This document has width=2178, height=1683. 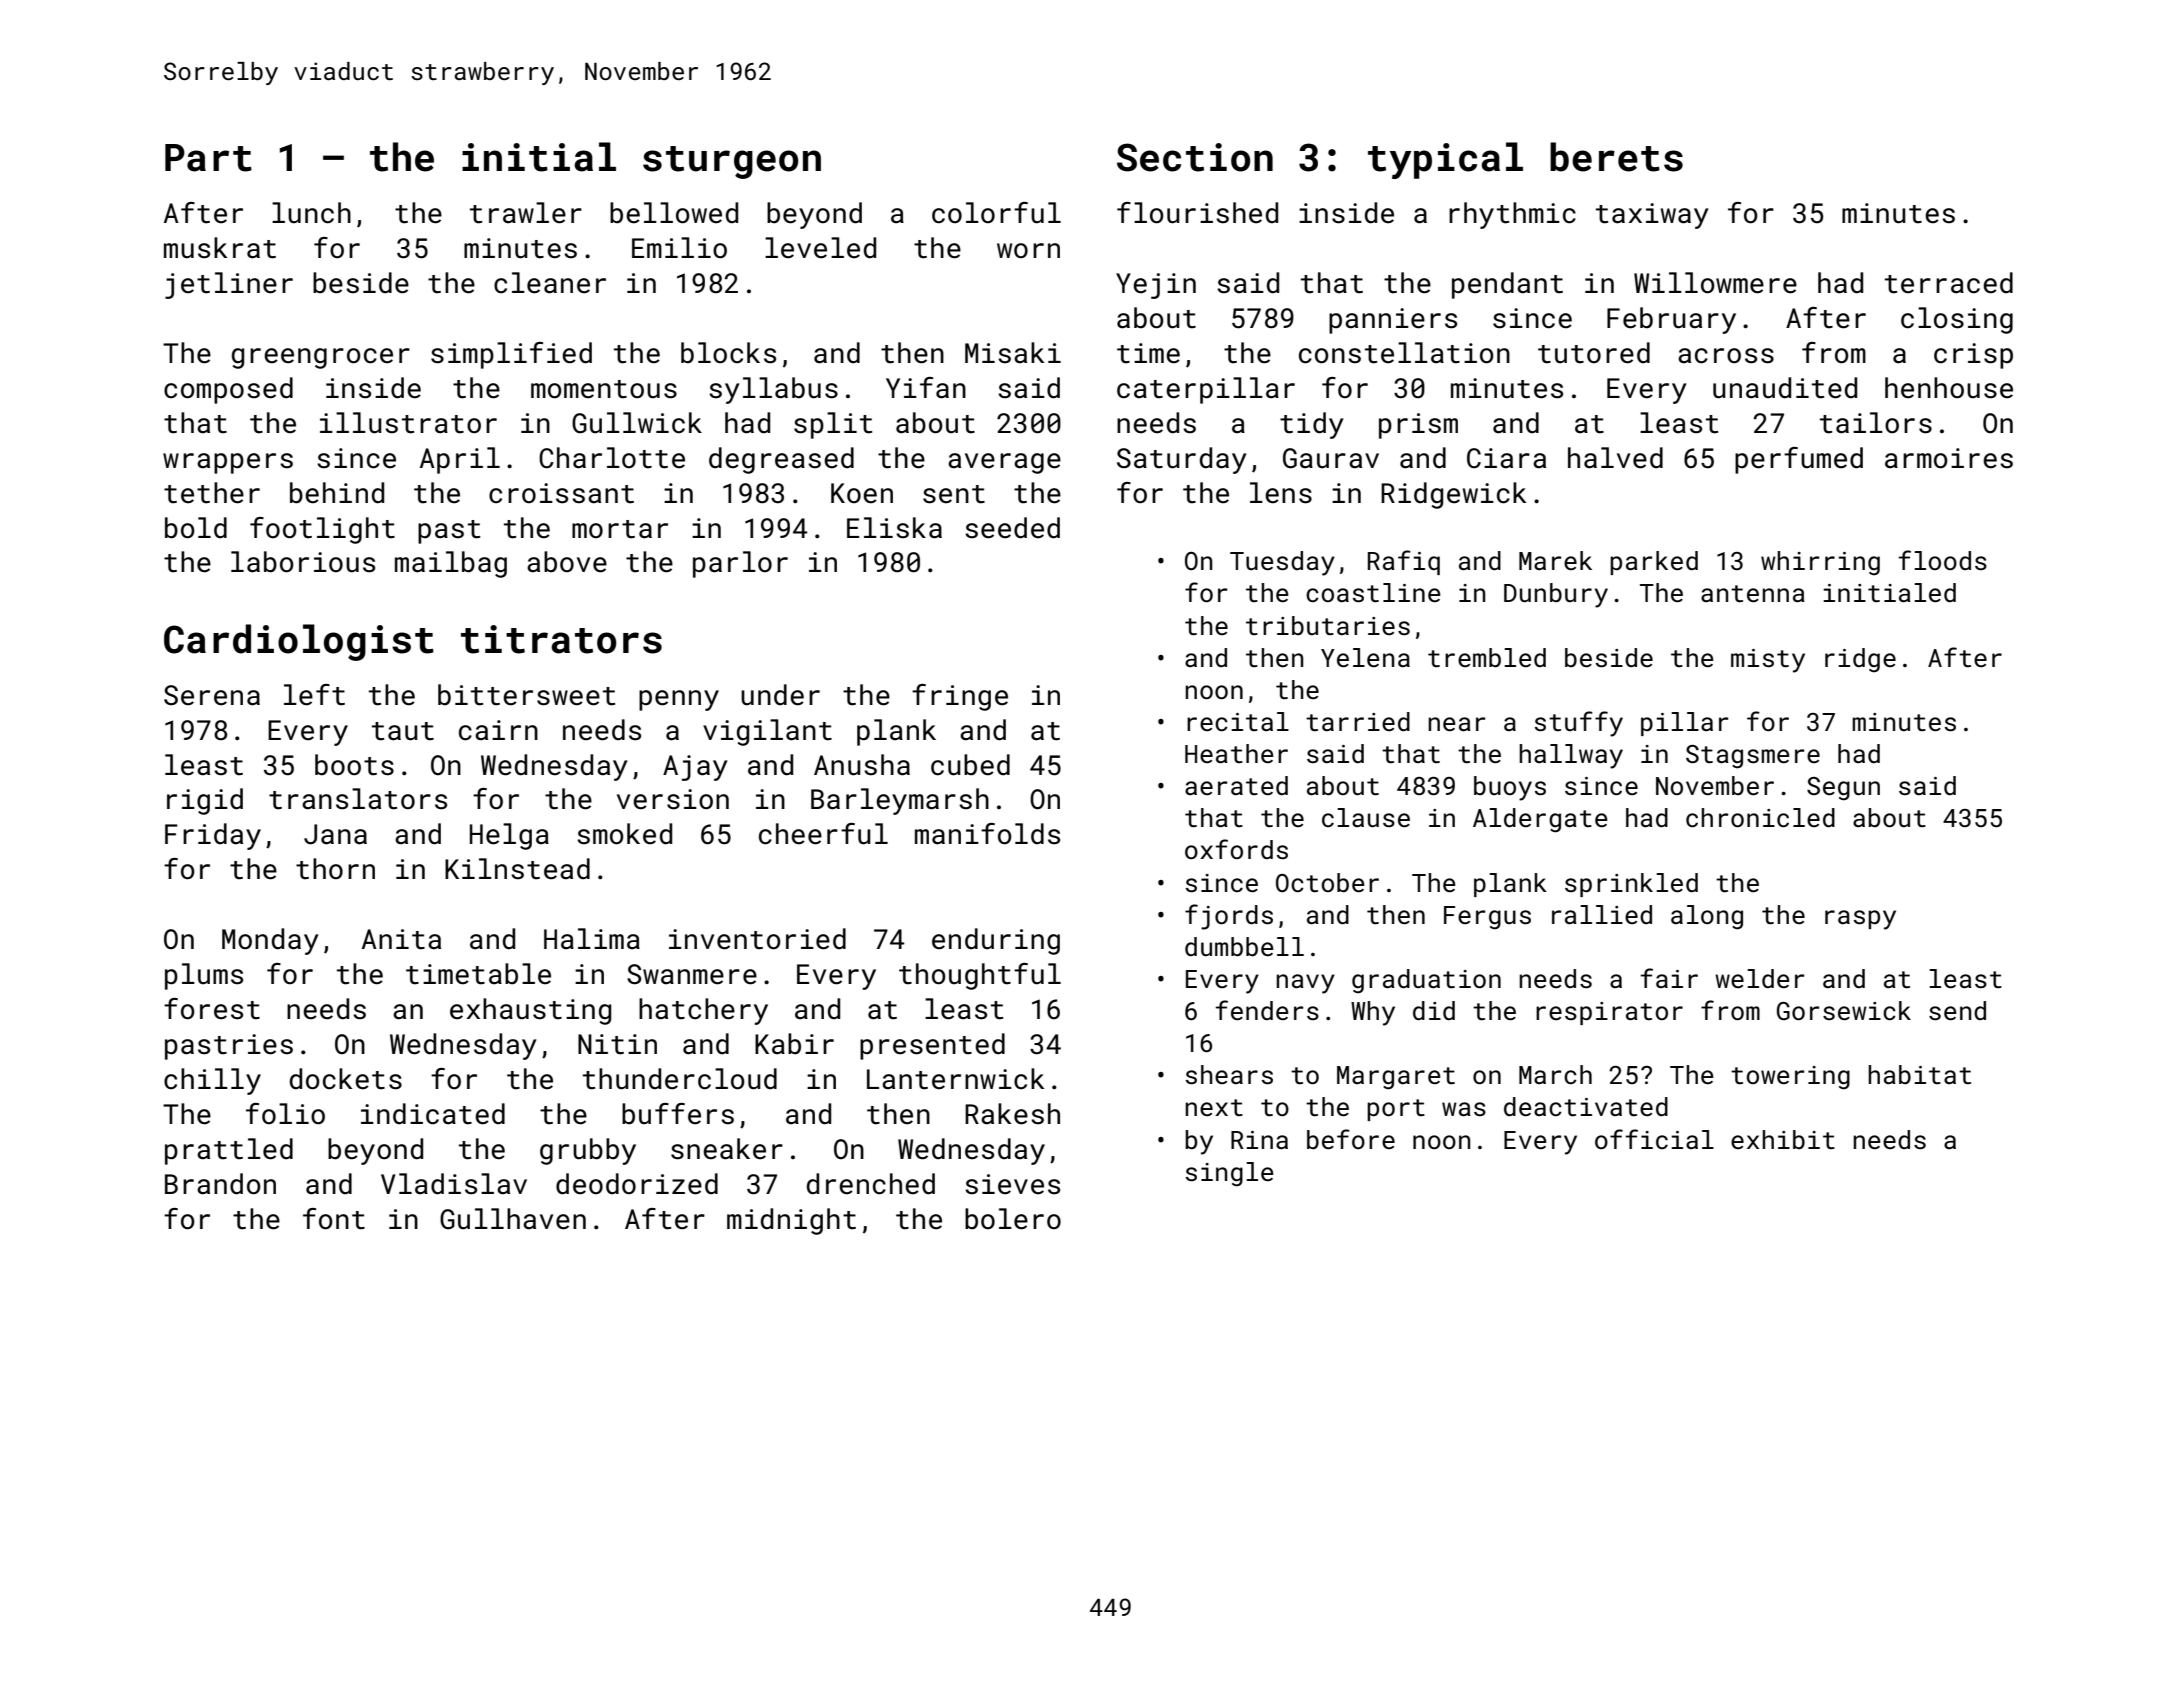 What do you see at coordinates (334, 1219) in the document?
I see `font` at bounding box center [334, 1219].
